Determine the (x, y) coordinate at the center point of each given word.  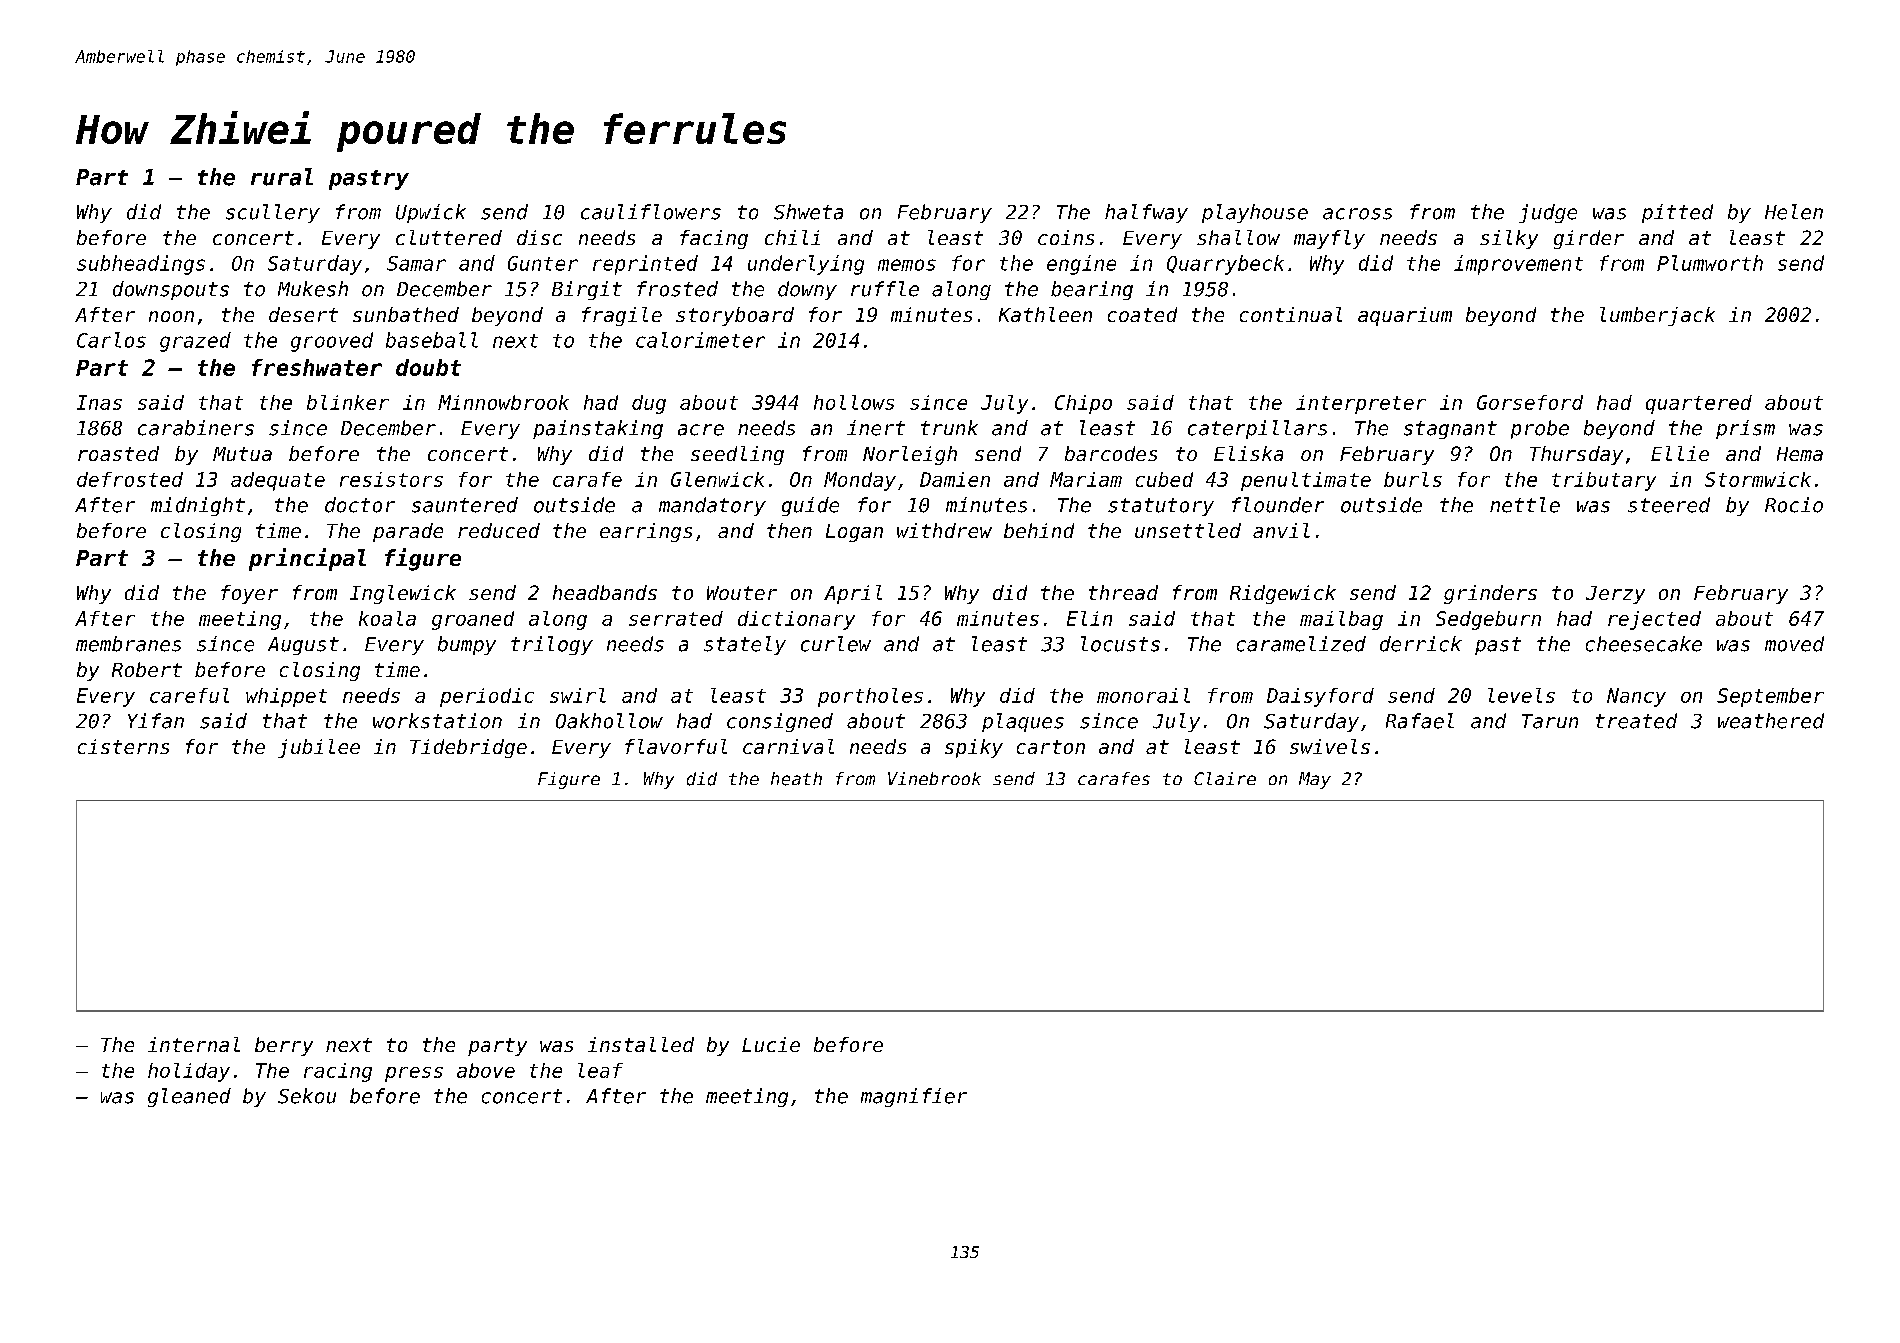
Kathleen (1045, 314)
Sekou (307, 1096)
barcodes (1111, 453)
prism (1745, 429)
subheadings (141, 265)
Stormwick (1758, 479)
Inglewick (403, 594)
